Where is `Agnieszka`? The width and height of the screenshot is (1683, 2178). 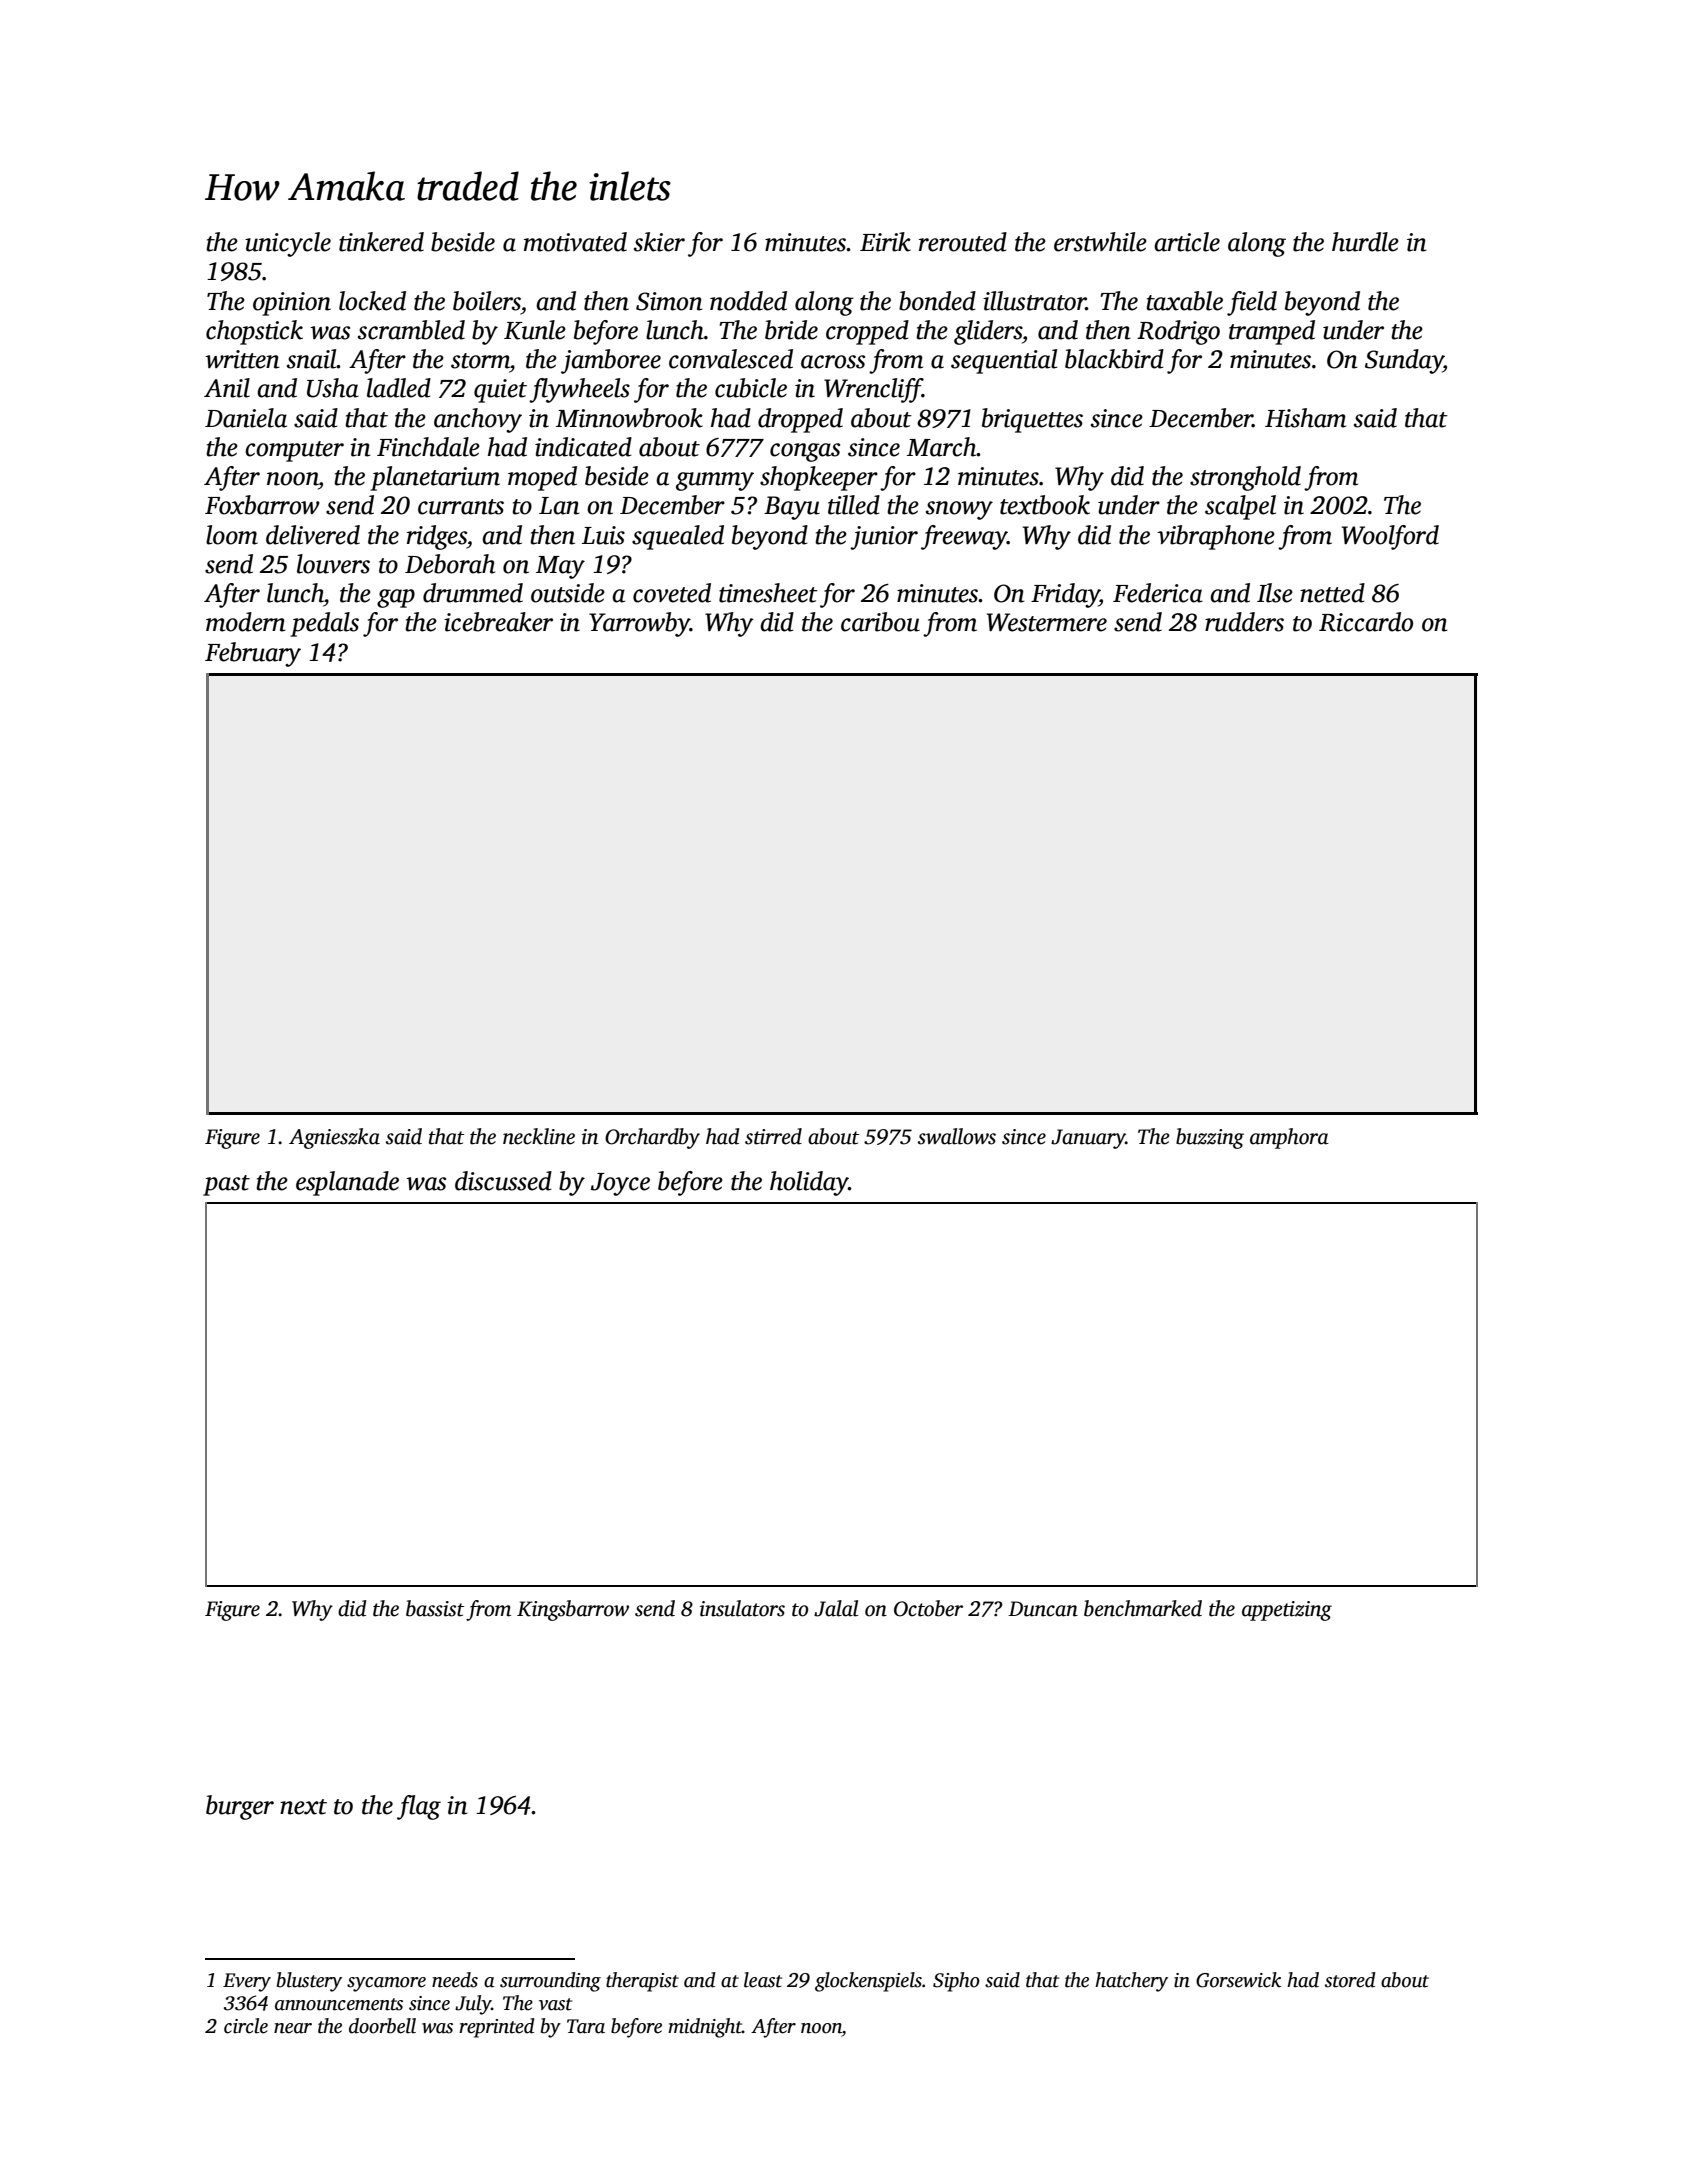 Agnieszka is located at coordinates (334, 1138).
